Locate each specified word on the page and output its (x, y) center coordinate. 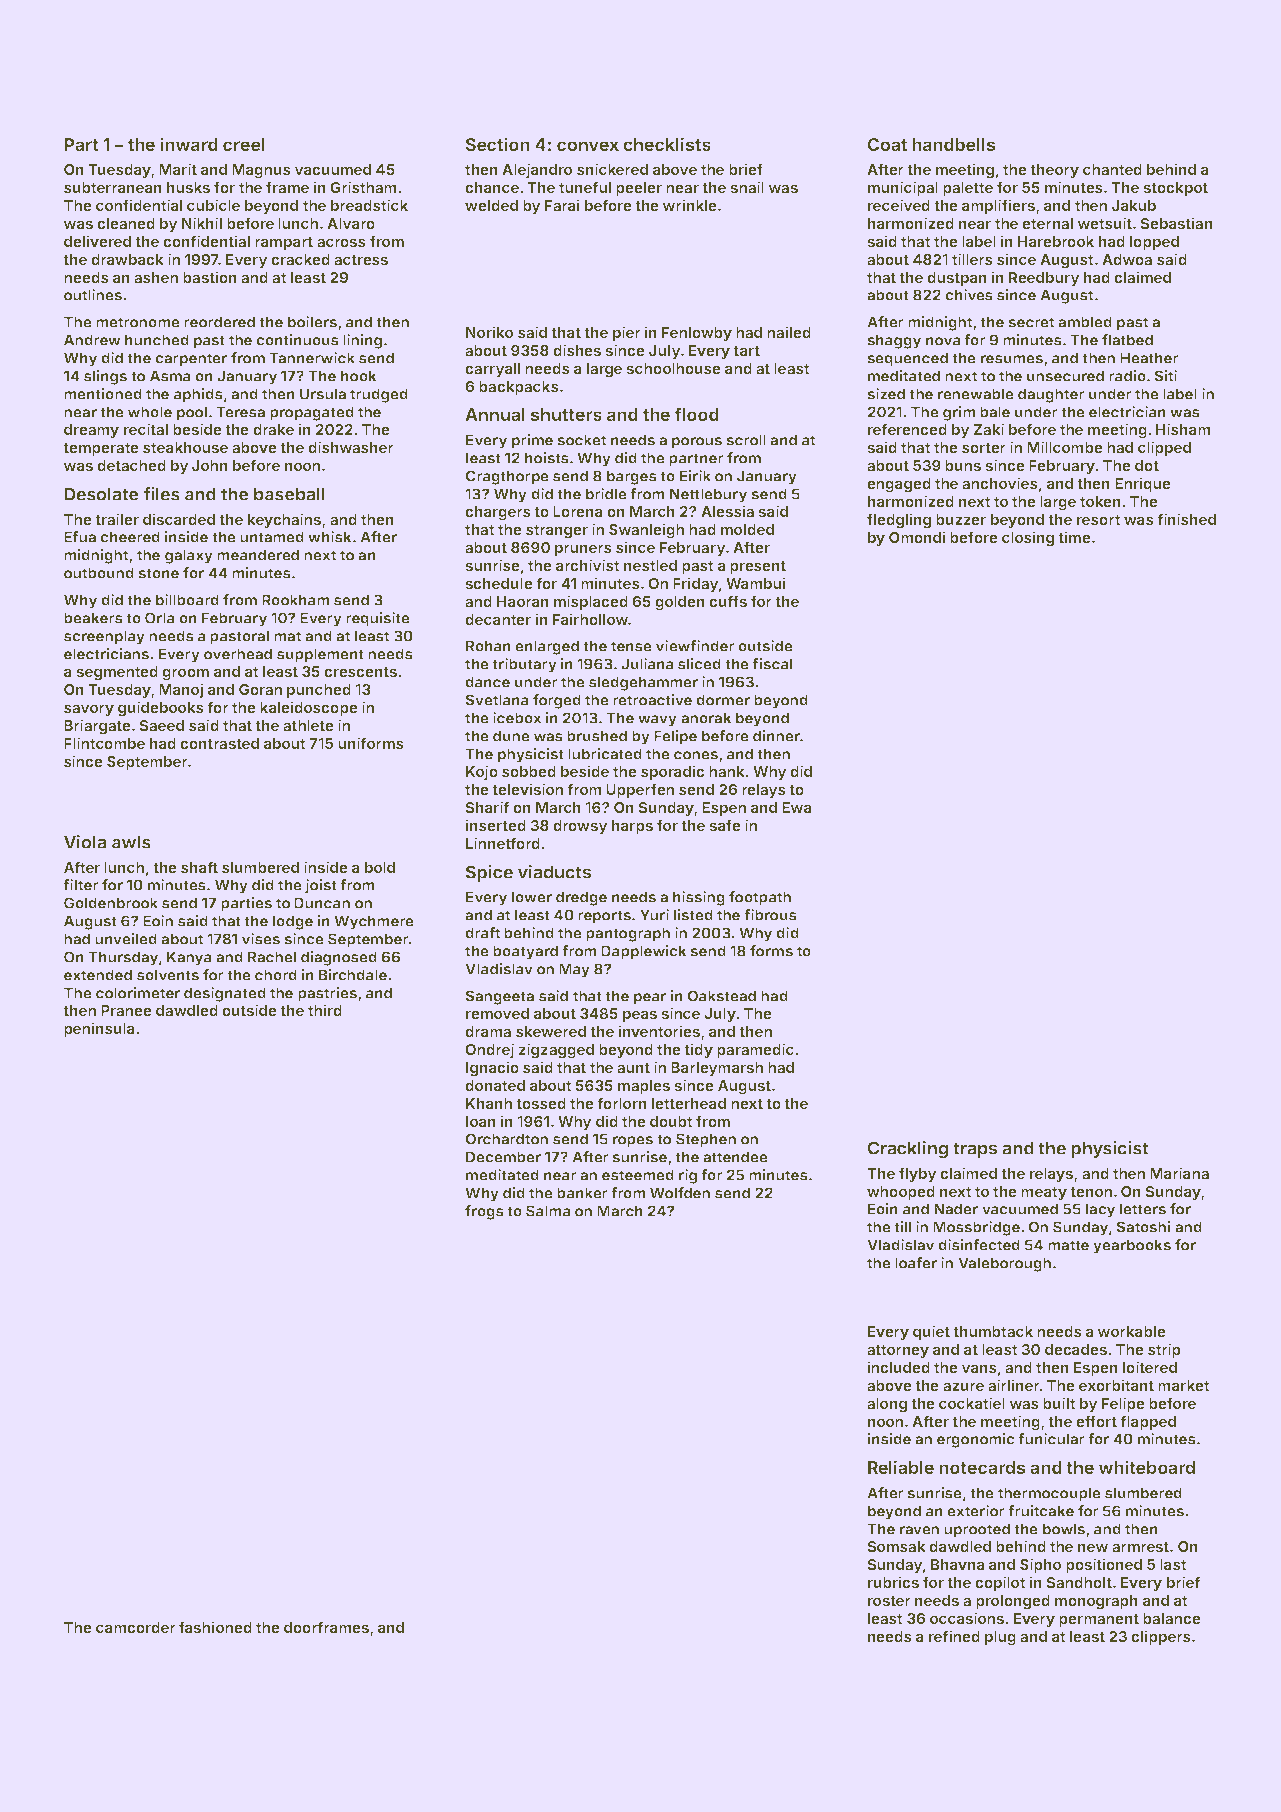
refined (954, 1636)
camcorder (136, 1627)
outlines (93, 295)
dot (1147, 465)
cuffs (728, 601)
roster (889, 1601)
